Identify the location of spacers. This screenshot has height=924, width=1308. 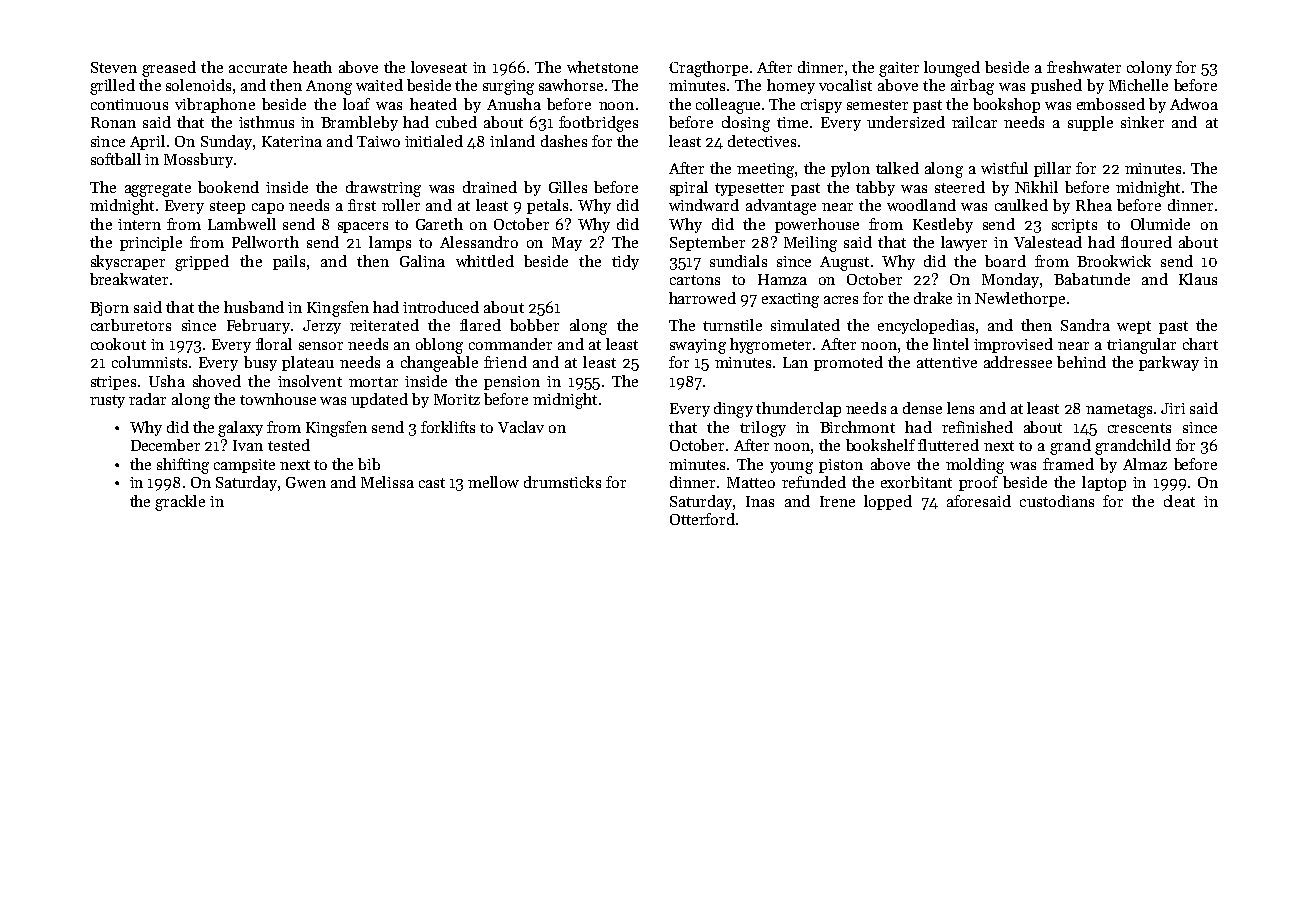
(363, 227).
